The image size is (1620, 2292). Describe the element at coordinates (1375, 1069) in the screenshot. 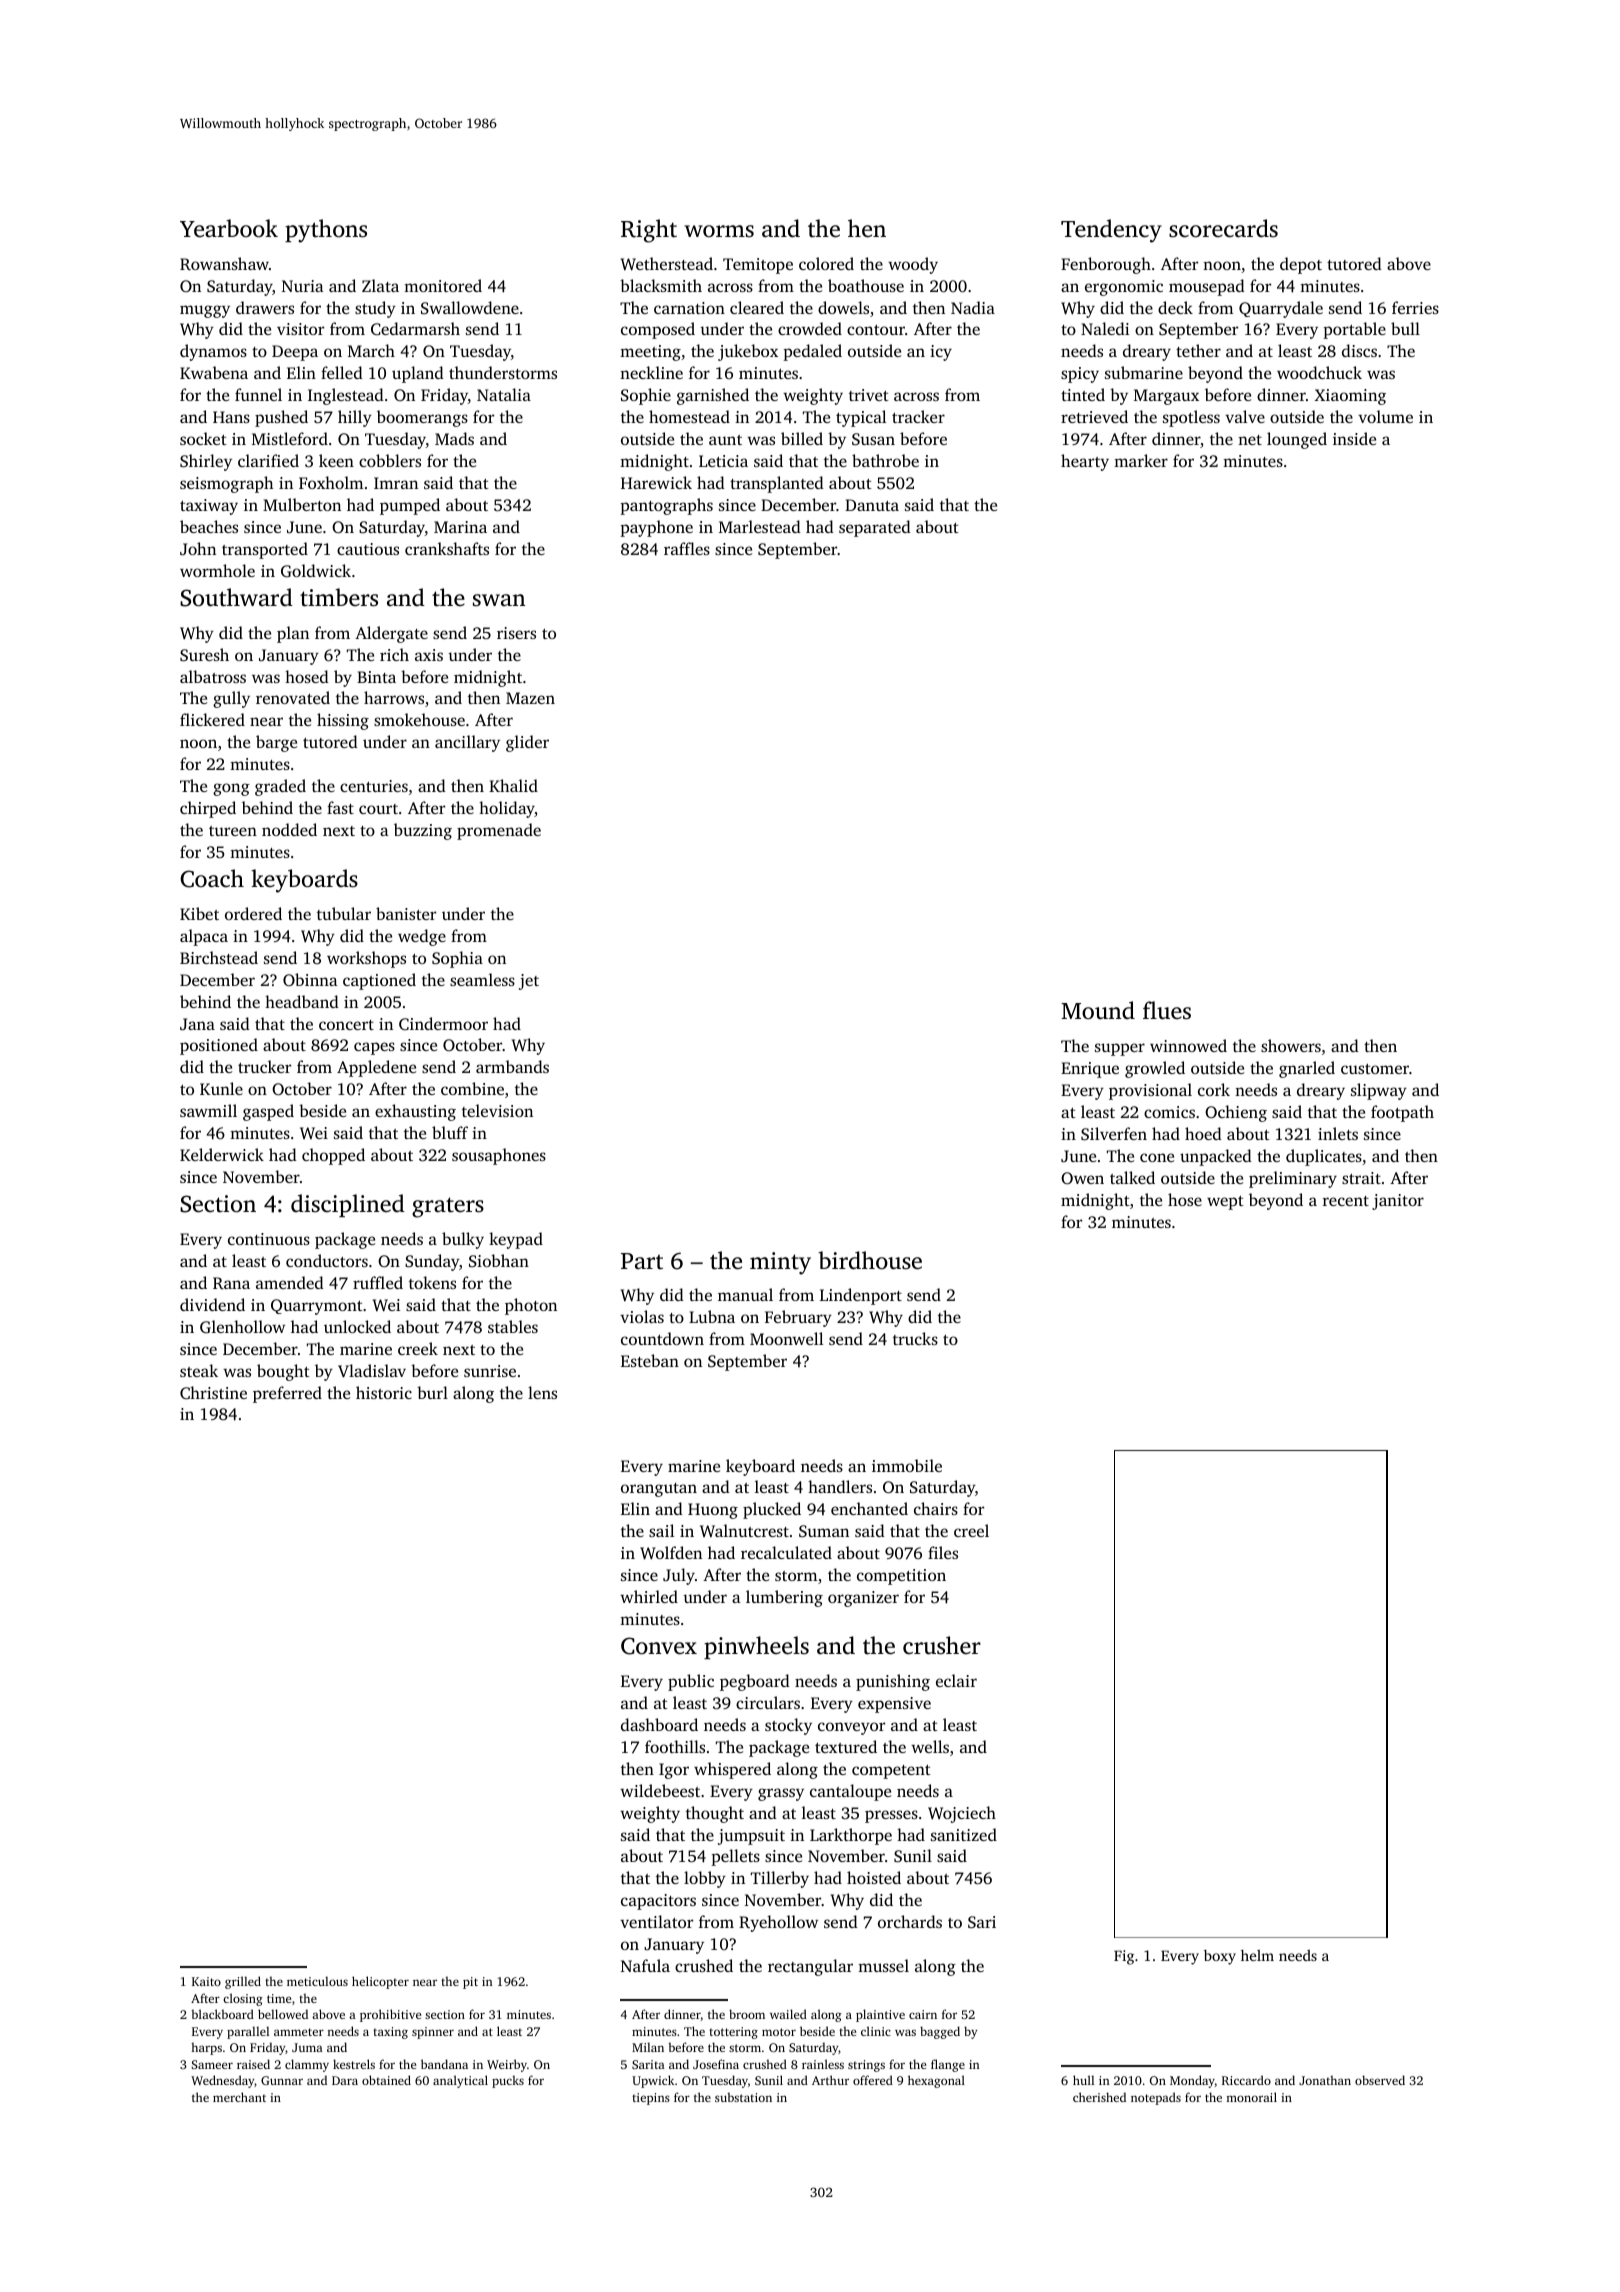

I see `customer` at that location.
